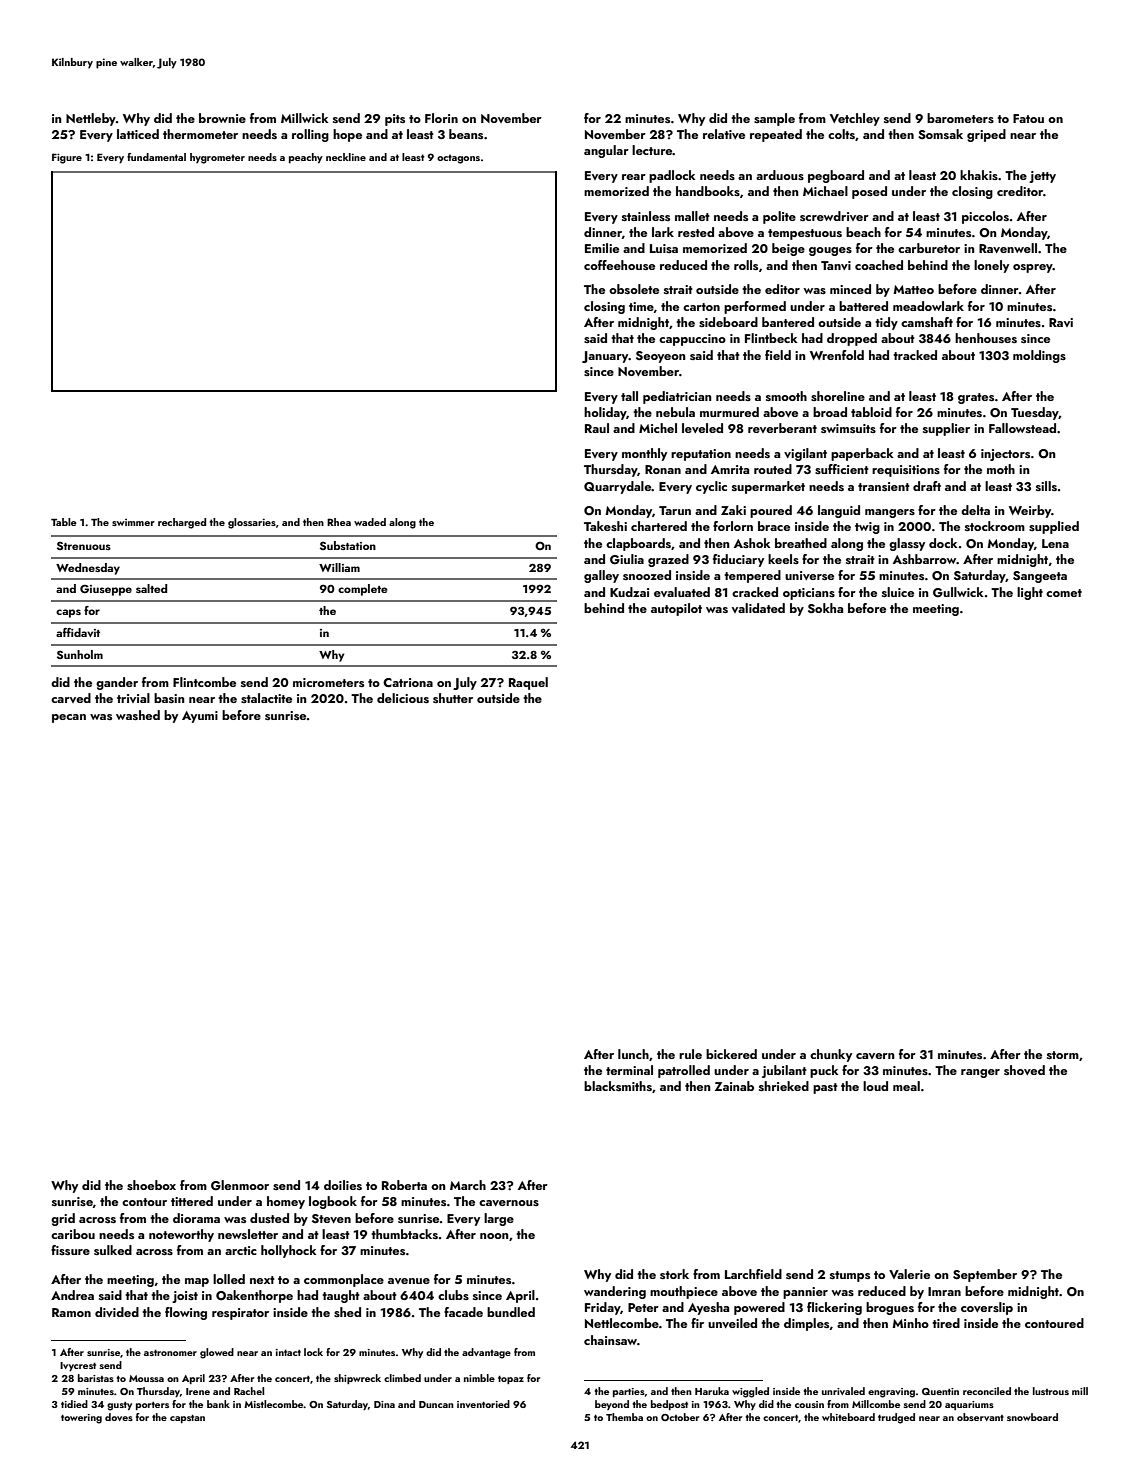  What do you see at coordinates (674, 1274) in the document?
I see `stork` at bounding box center [674, 1274].
